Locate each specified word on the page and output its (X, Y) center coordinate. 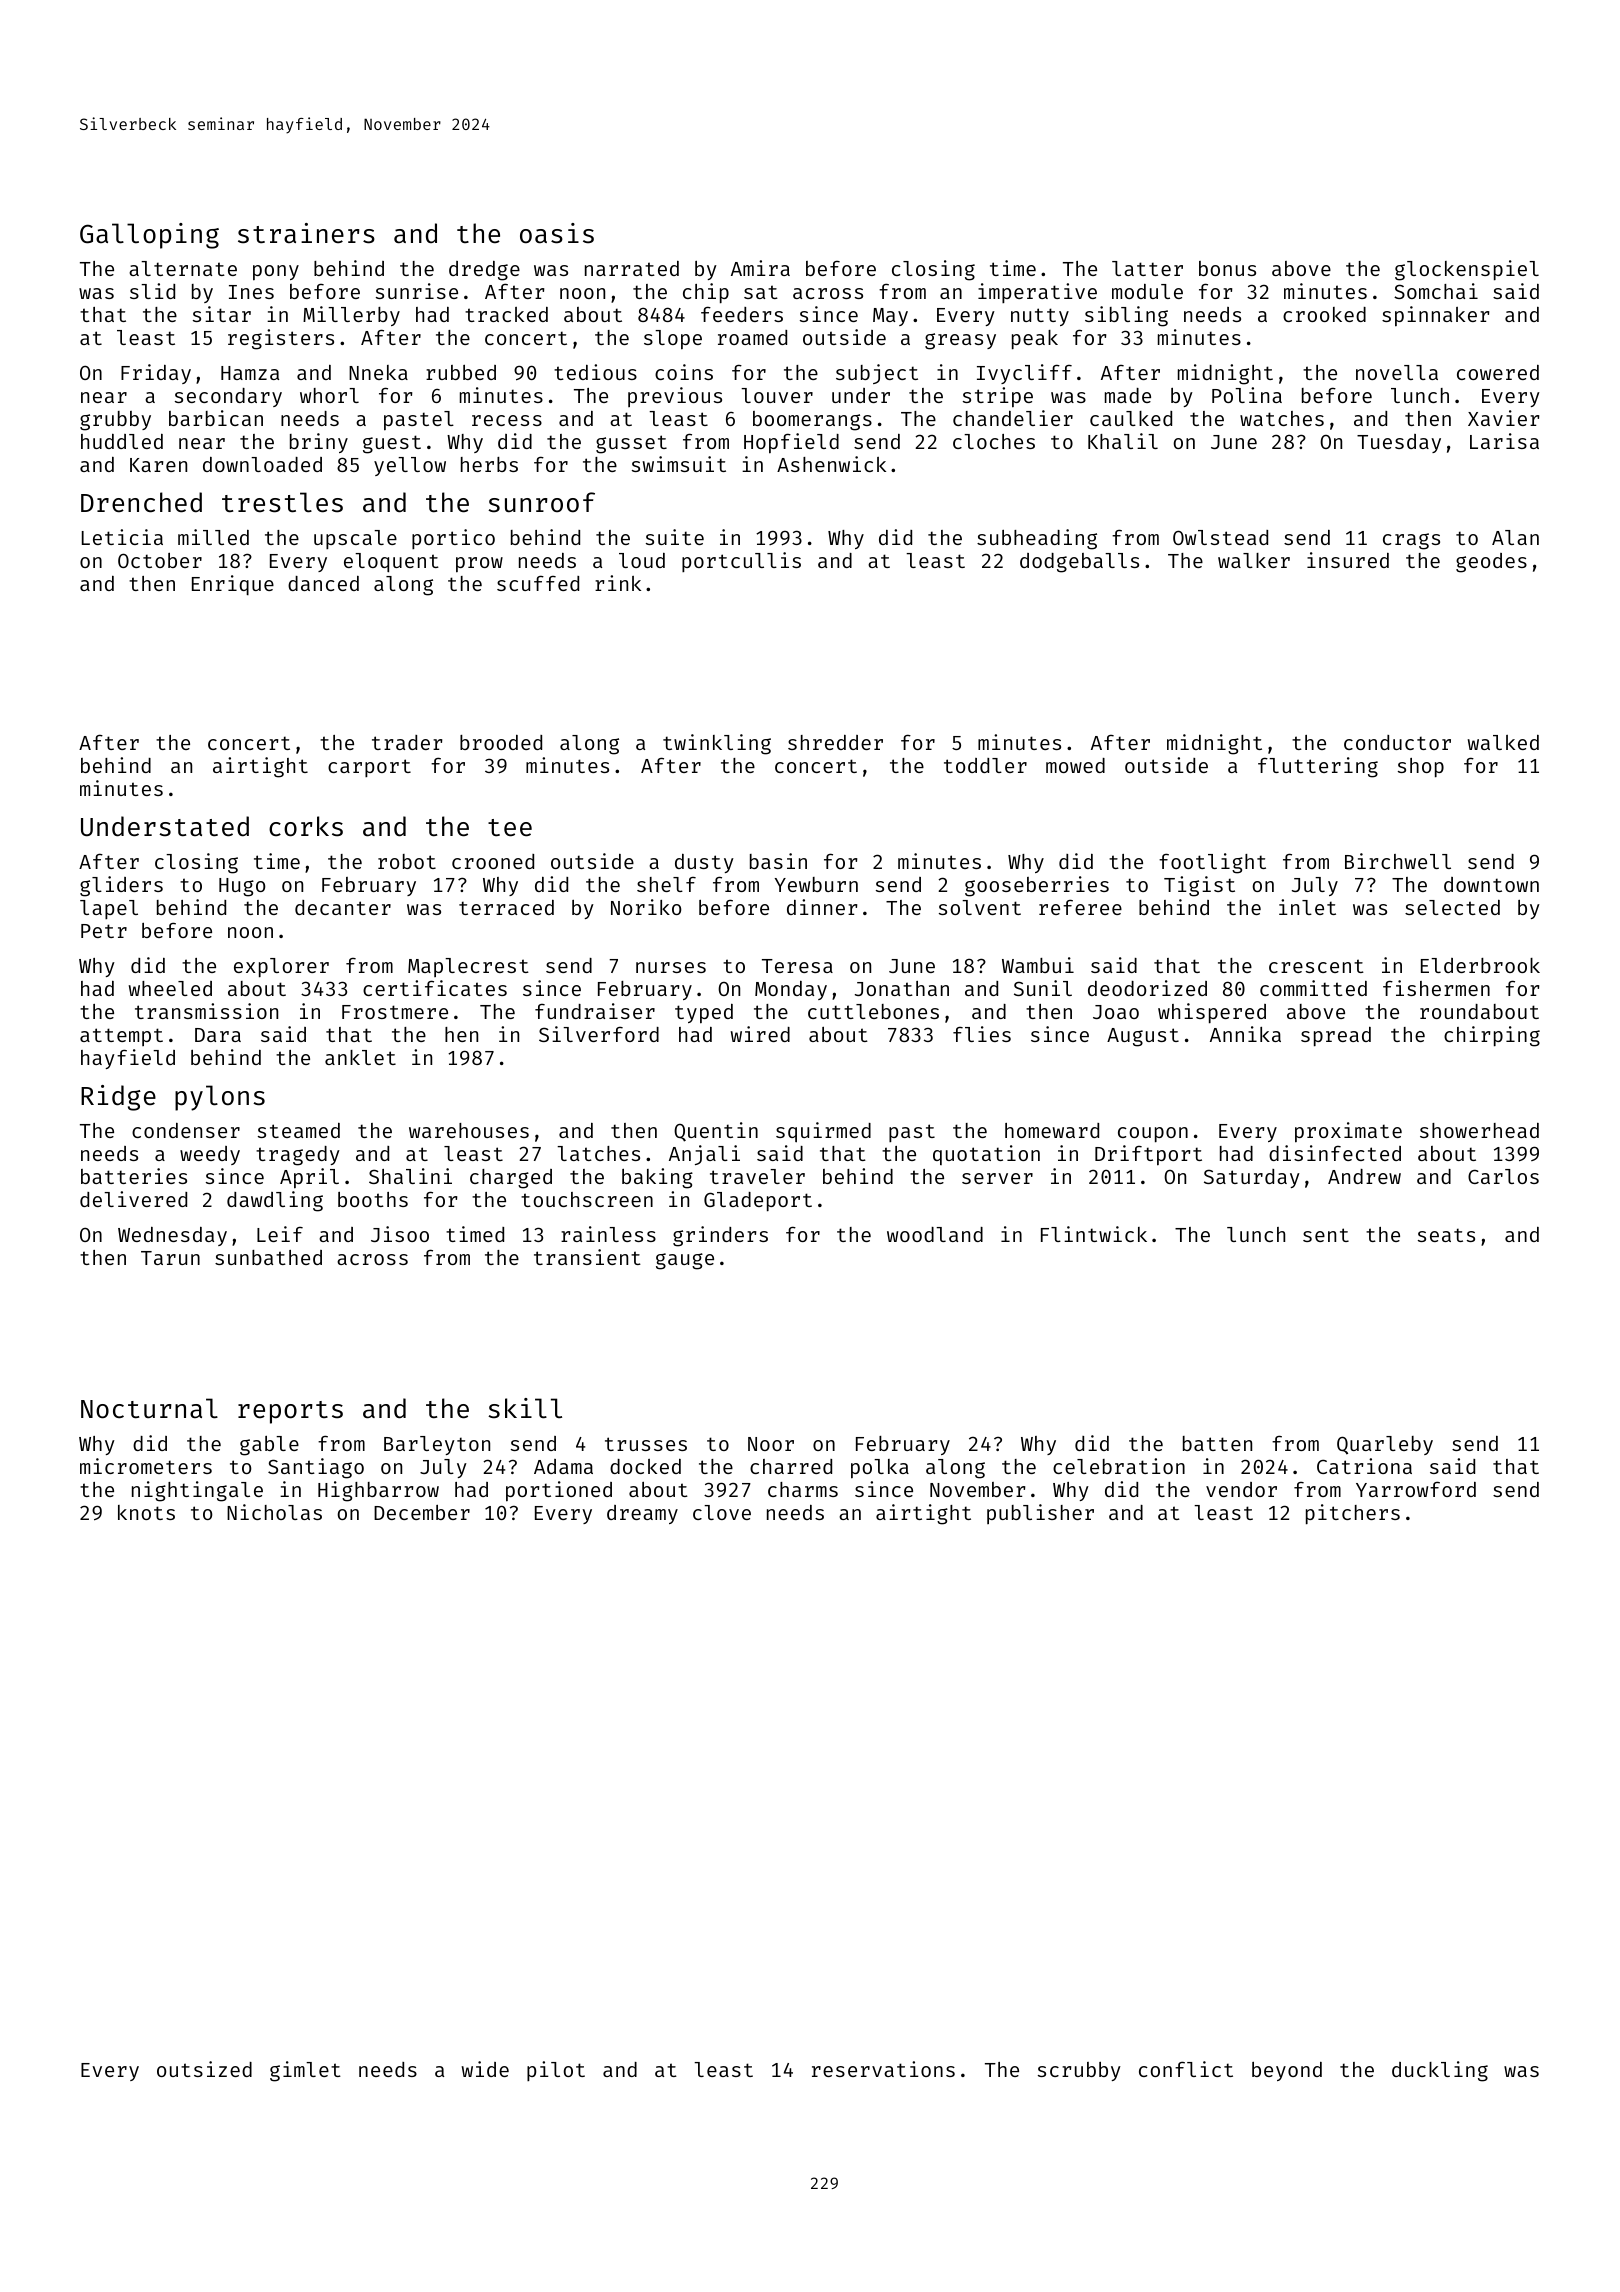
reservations (883, 2069)
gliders (121, 886)
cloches (994, 441)
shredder (835, 742)
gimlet (305, 2071)
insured (1348, 560)
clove (722, 1512)
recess (507, 420)
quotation (986, 1155)
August (1143, 1037)
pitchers (1353, 1514)
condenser (186, 1130)
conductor (1397, 742)
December (422, 1512)
